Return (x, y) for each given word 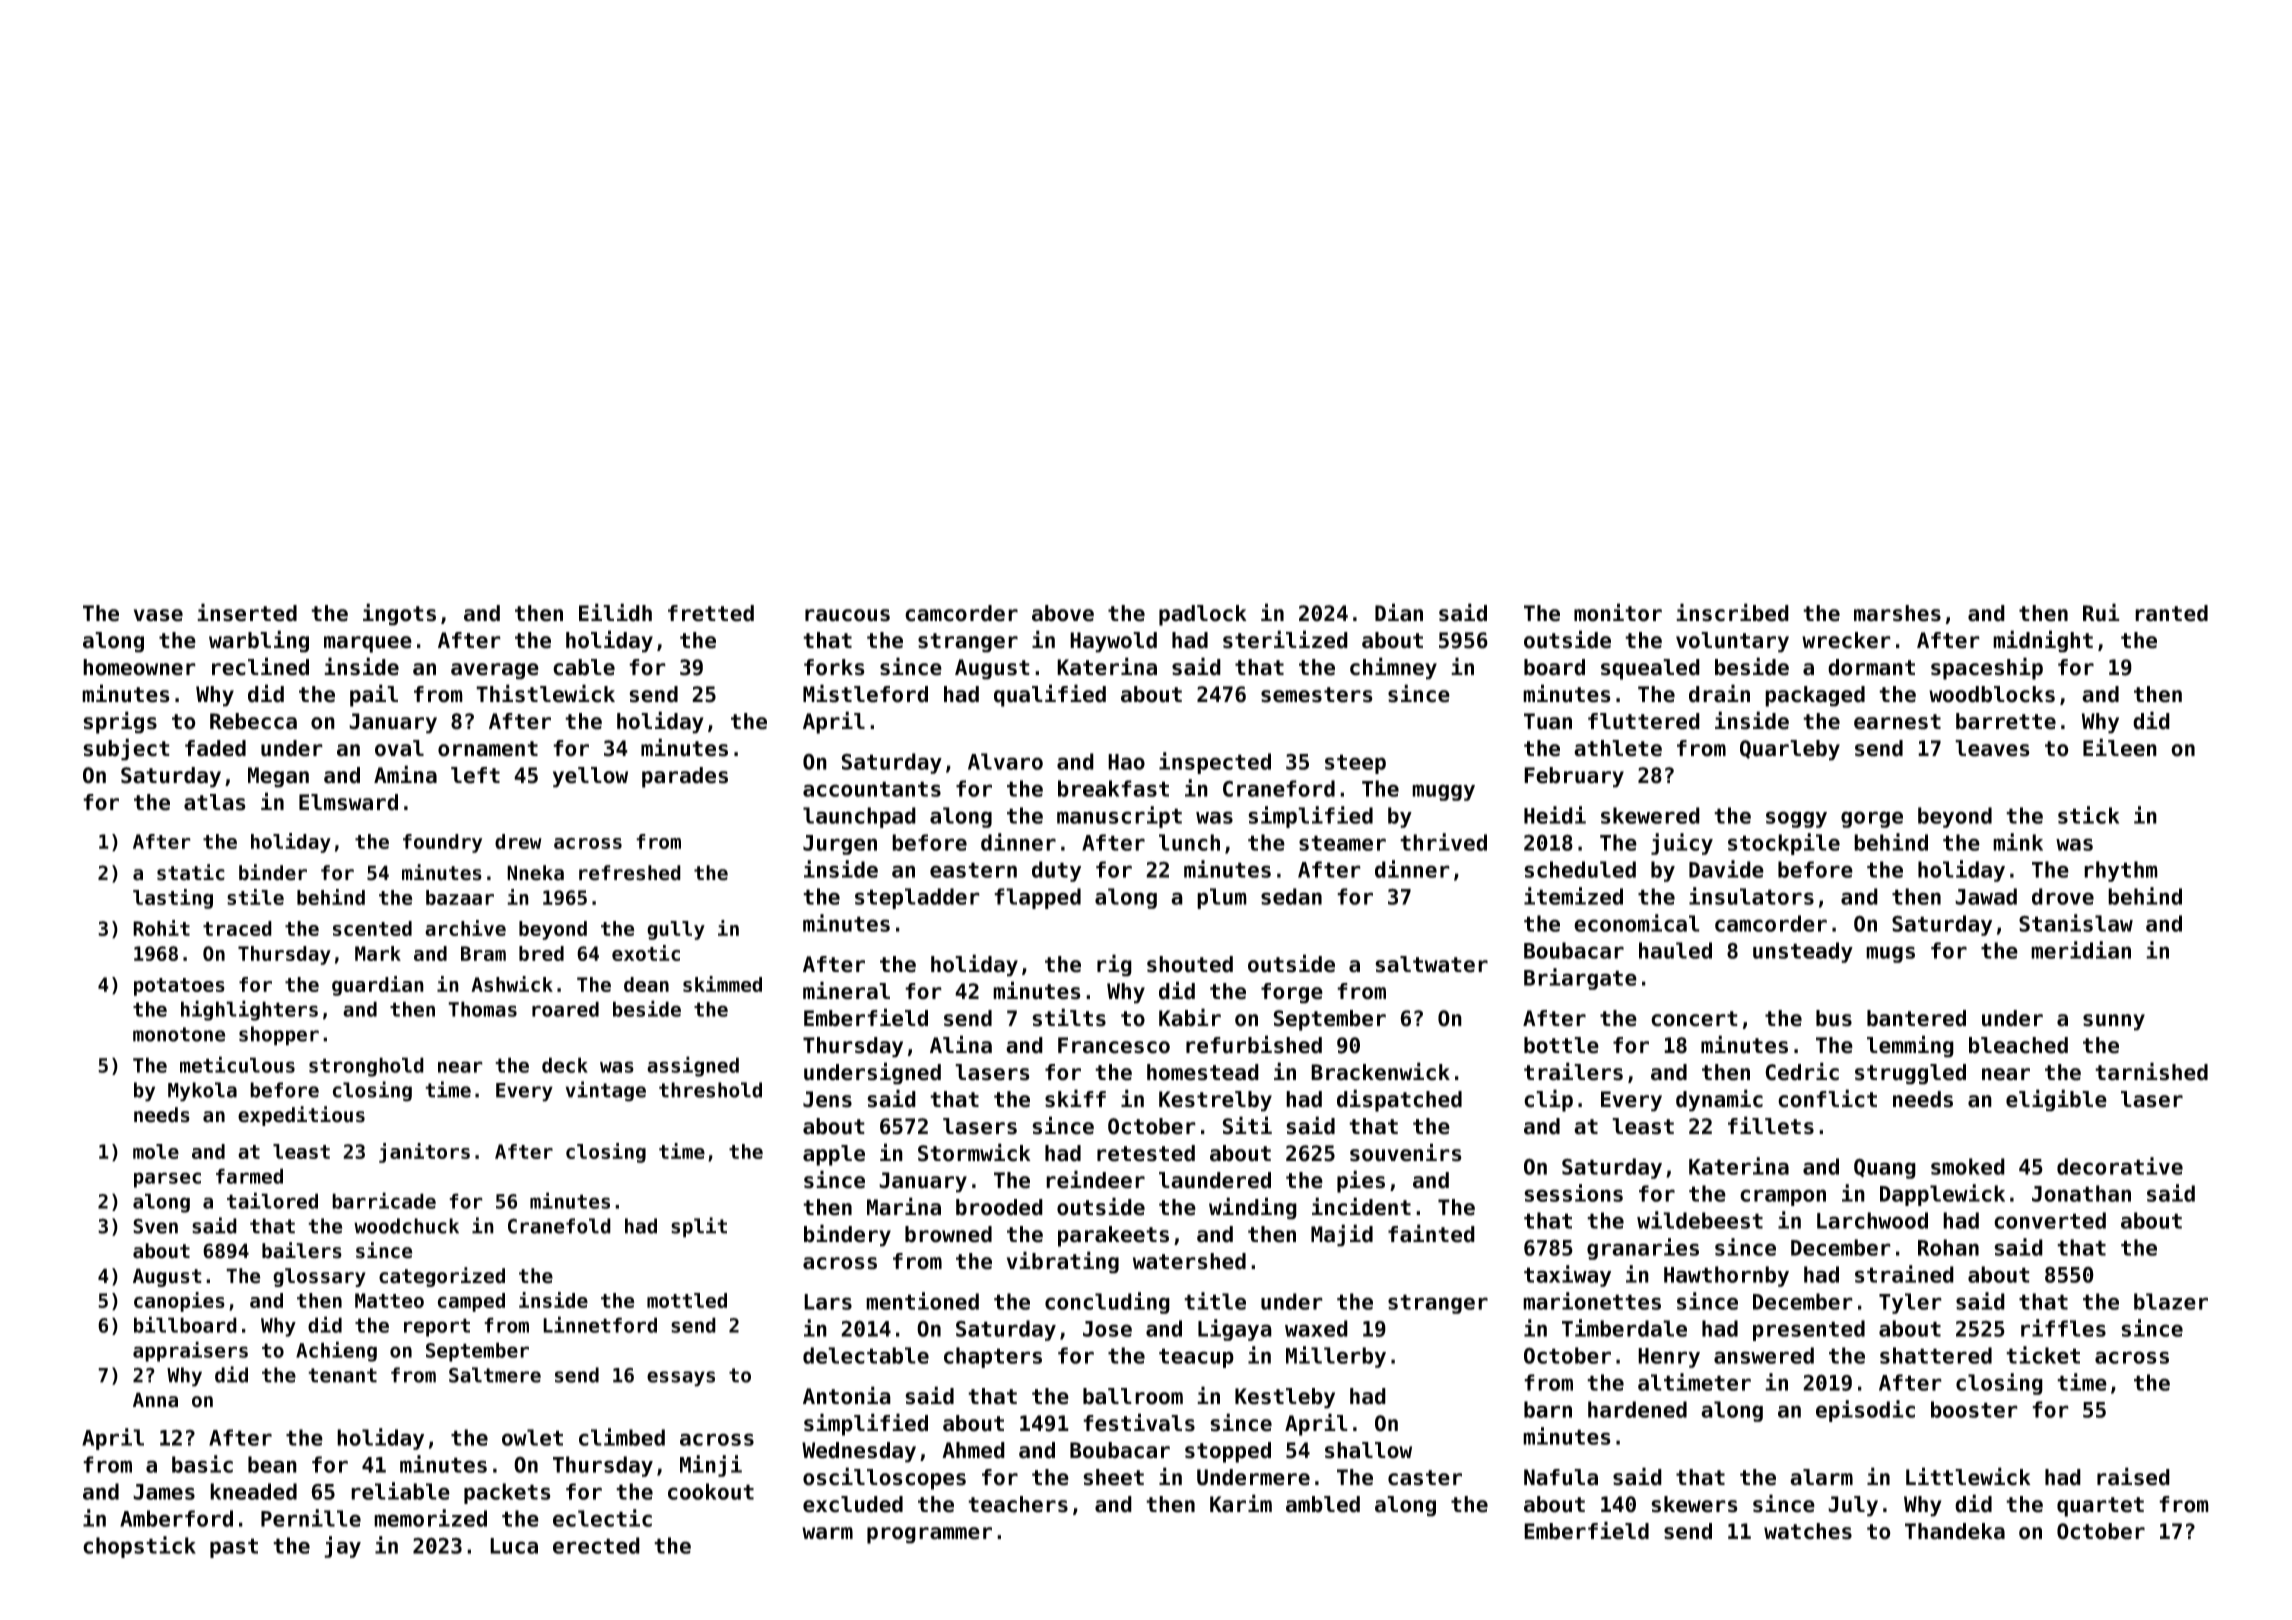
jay (342, 1547)
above (1063, 613)
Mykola (202, 1092)
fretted (711, 613)
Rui (2101, 612)
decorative (2120, 1166)
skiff (1075, 1098)
